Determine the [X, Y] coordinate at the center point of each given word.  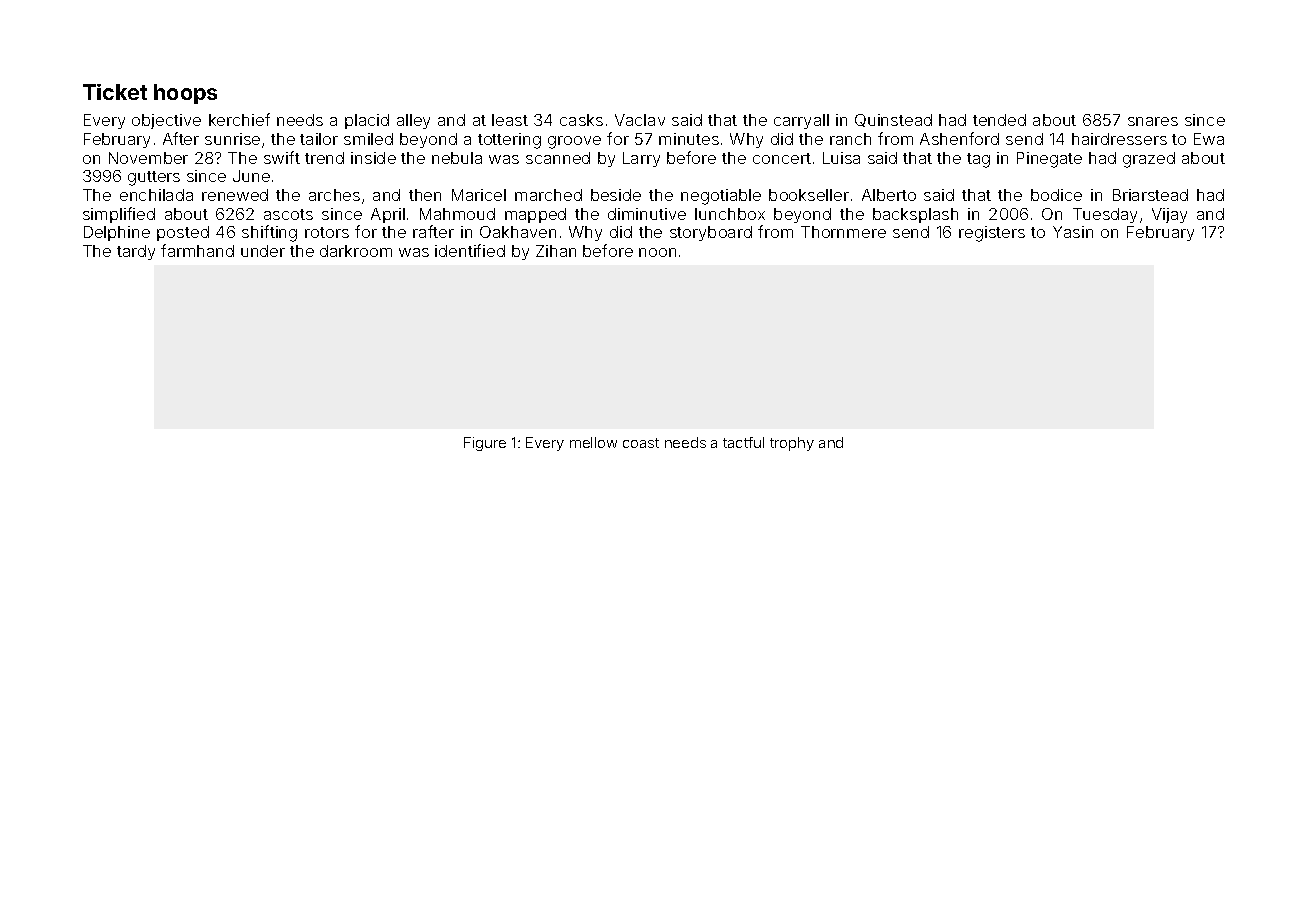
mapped [535, 215]
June [251, 176]
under [263, 251]
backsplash [915, 215]
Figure [485, 444]
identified [470, 250]
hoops [185, 94]
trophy [792, 444]
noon [657, 252]
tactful [743, 442]
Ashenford [959, 138]
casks [581, 120]
